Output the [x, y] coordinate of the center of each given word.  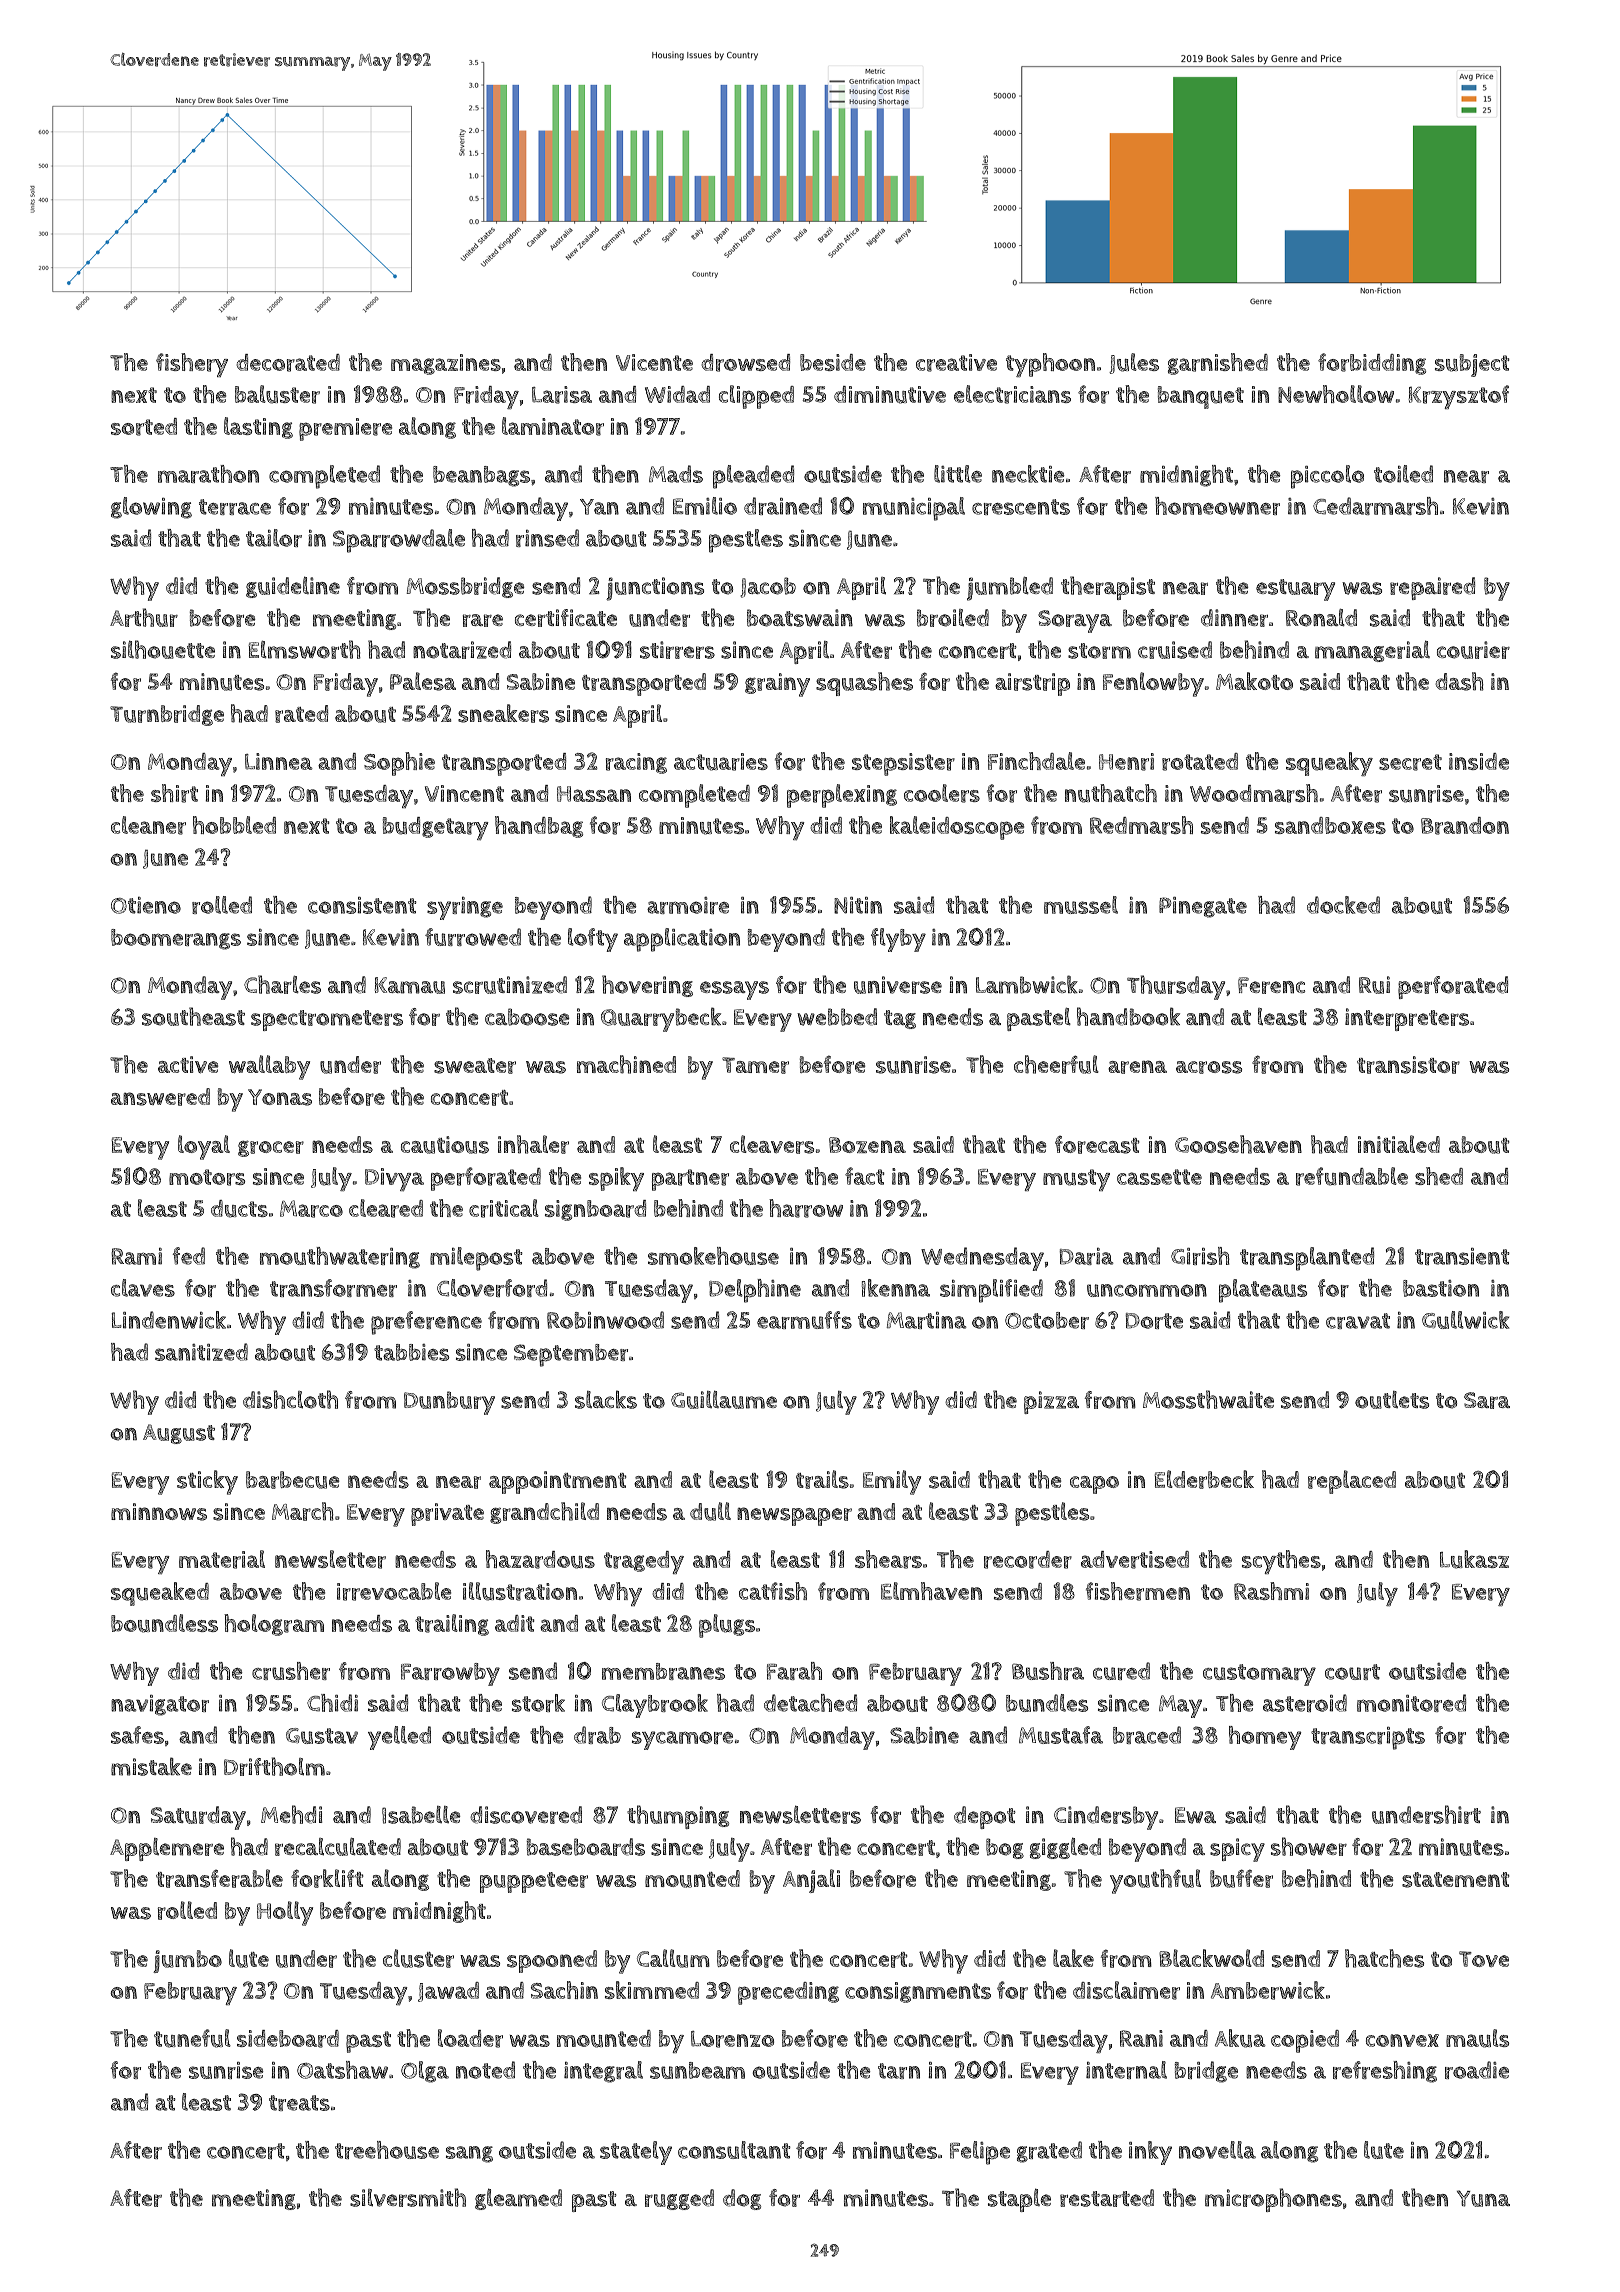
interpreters [1407, 1019]
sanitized [201, 1352]
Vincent [464, 793]
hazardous [540, 1559]
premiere [345, 429]
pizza [1051, 1402]
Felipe [980, 2153]
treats [299, 2103]
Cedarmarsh [1375, 506]
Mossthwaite [1208, 1399]
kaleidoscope [957, 828]
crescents [1021, 507]
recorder [1028, 1560]
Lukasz [1474, 1559]
